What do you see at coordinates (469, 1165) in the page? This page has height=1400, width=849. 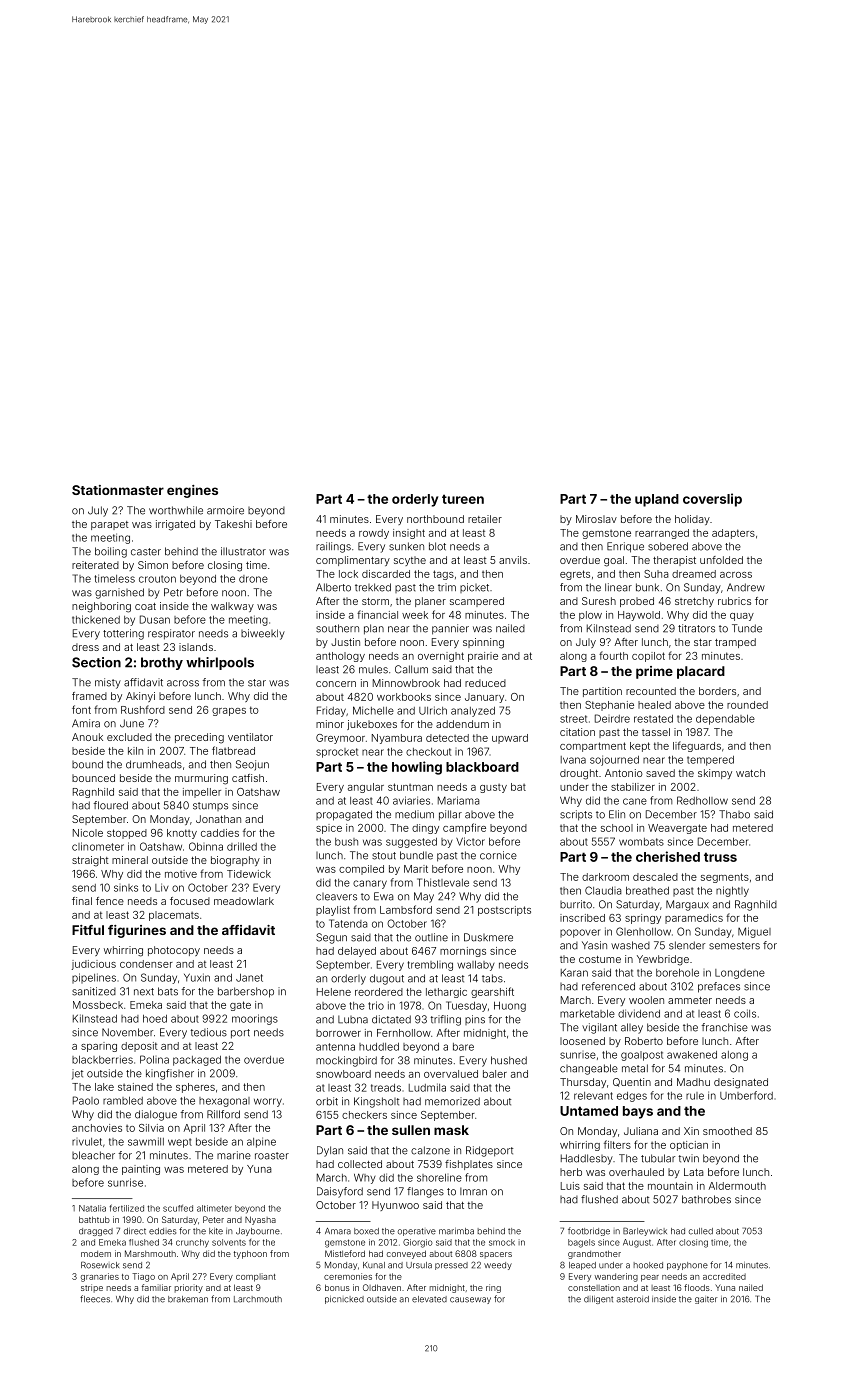 I see `fishplates` at bounding box center [469, 1165].
